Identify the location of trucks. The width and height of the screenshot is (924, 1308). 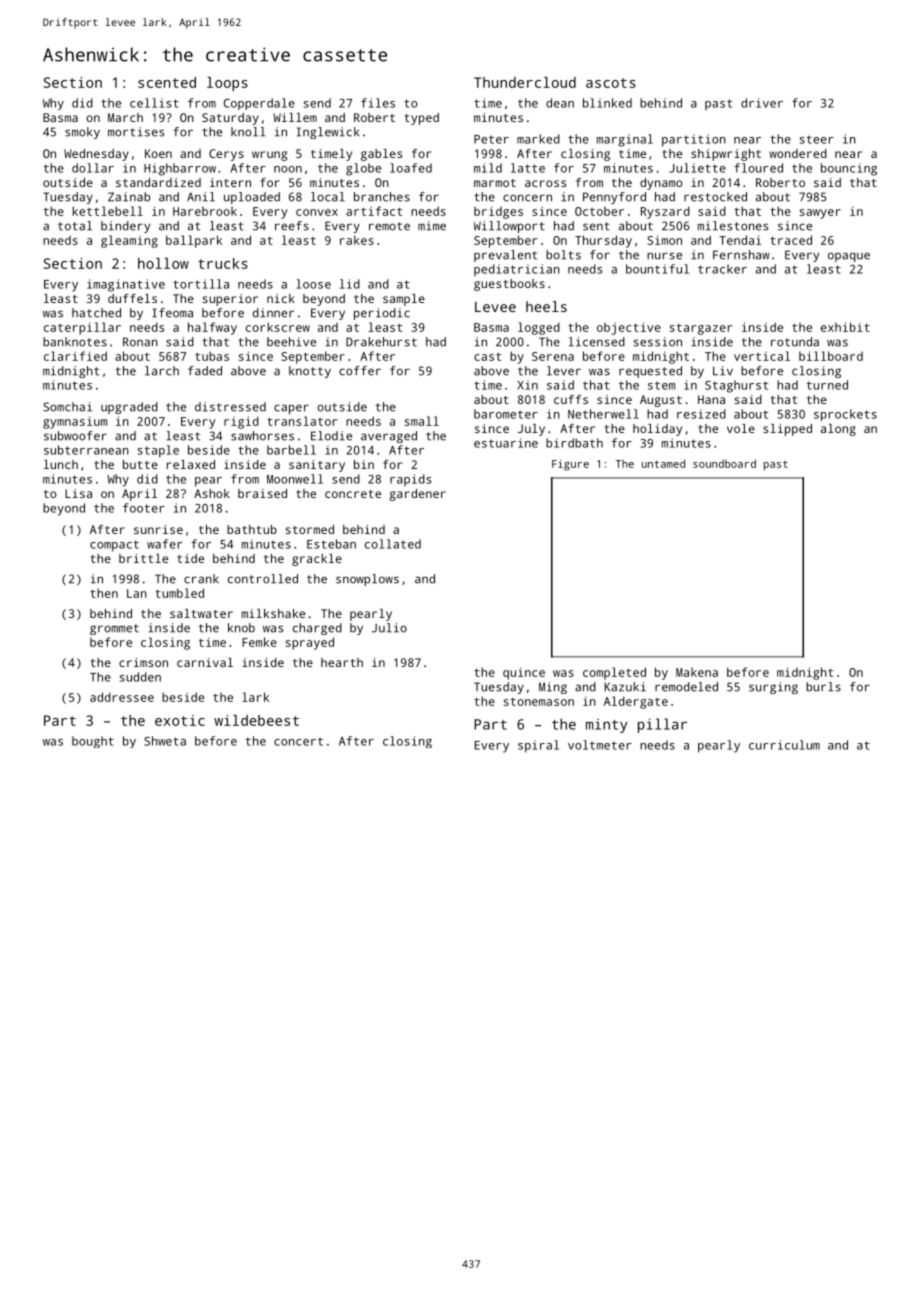
(223, 263).
